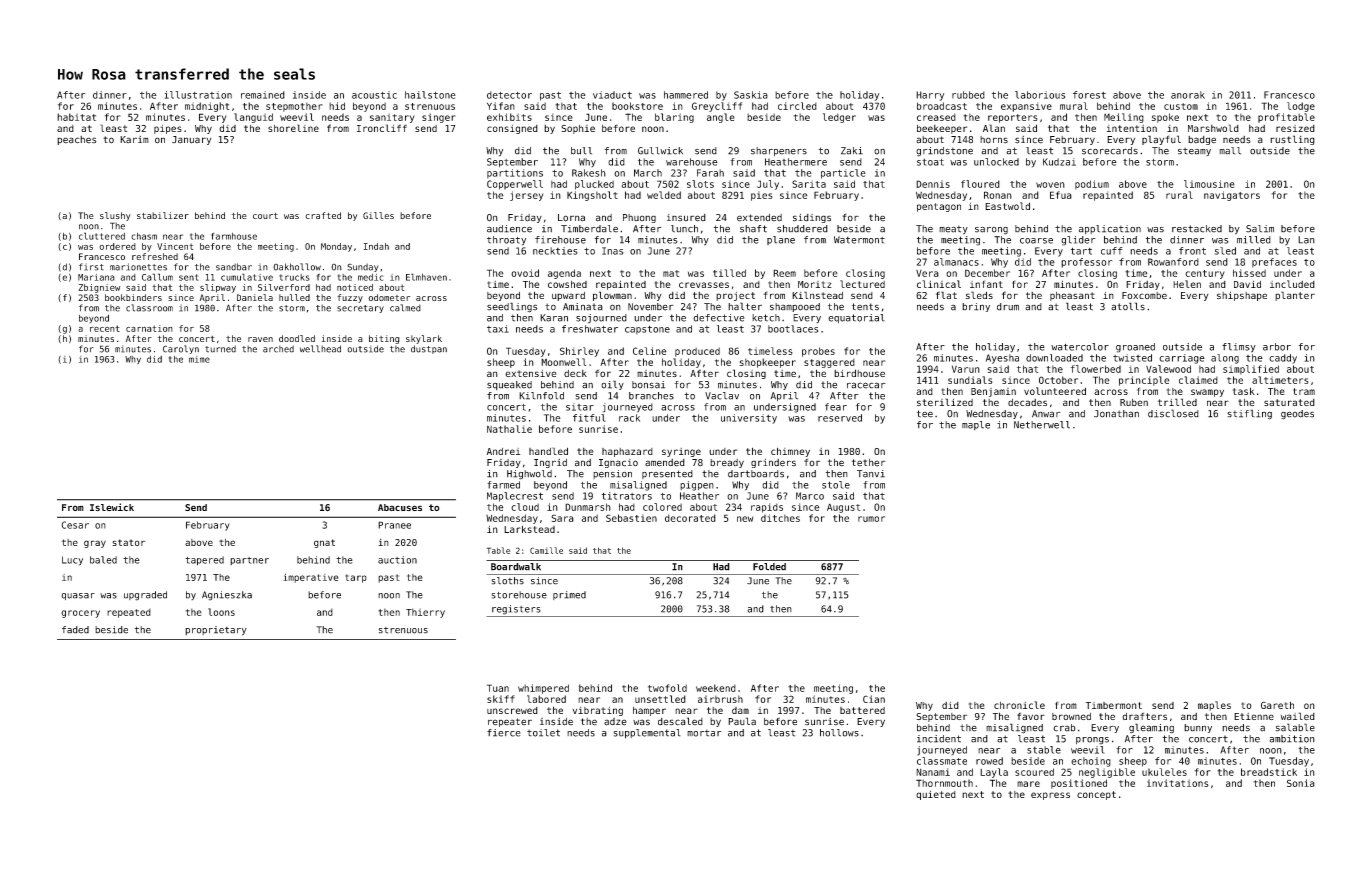 The width and height of the document is (1372, 887). Describe the element at coordinates (871, 519) in the document. I see `rumor` at that location.
